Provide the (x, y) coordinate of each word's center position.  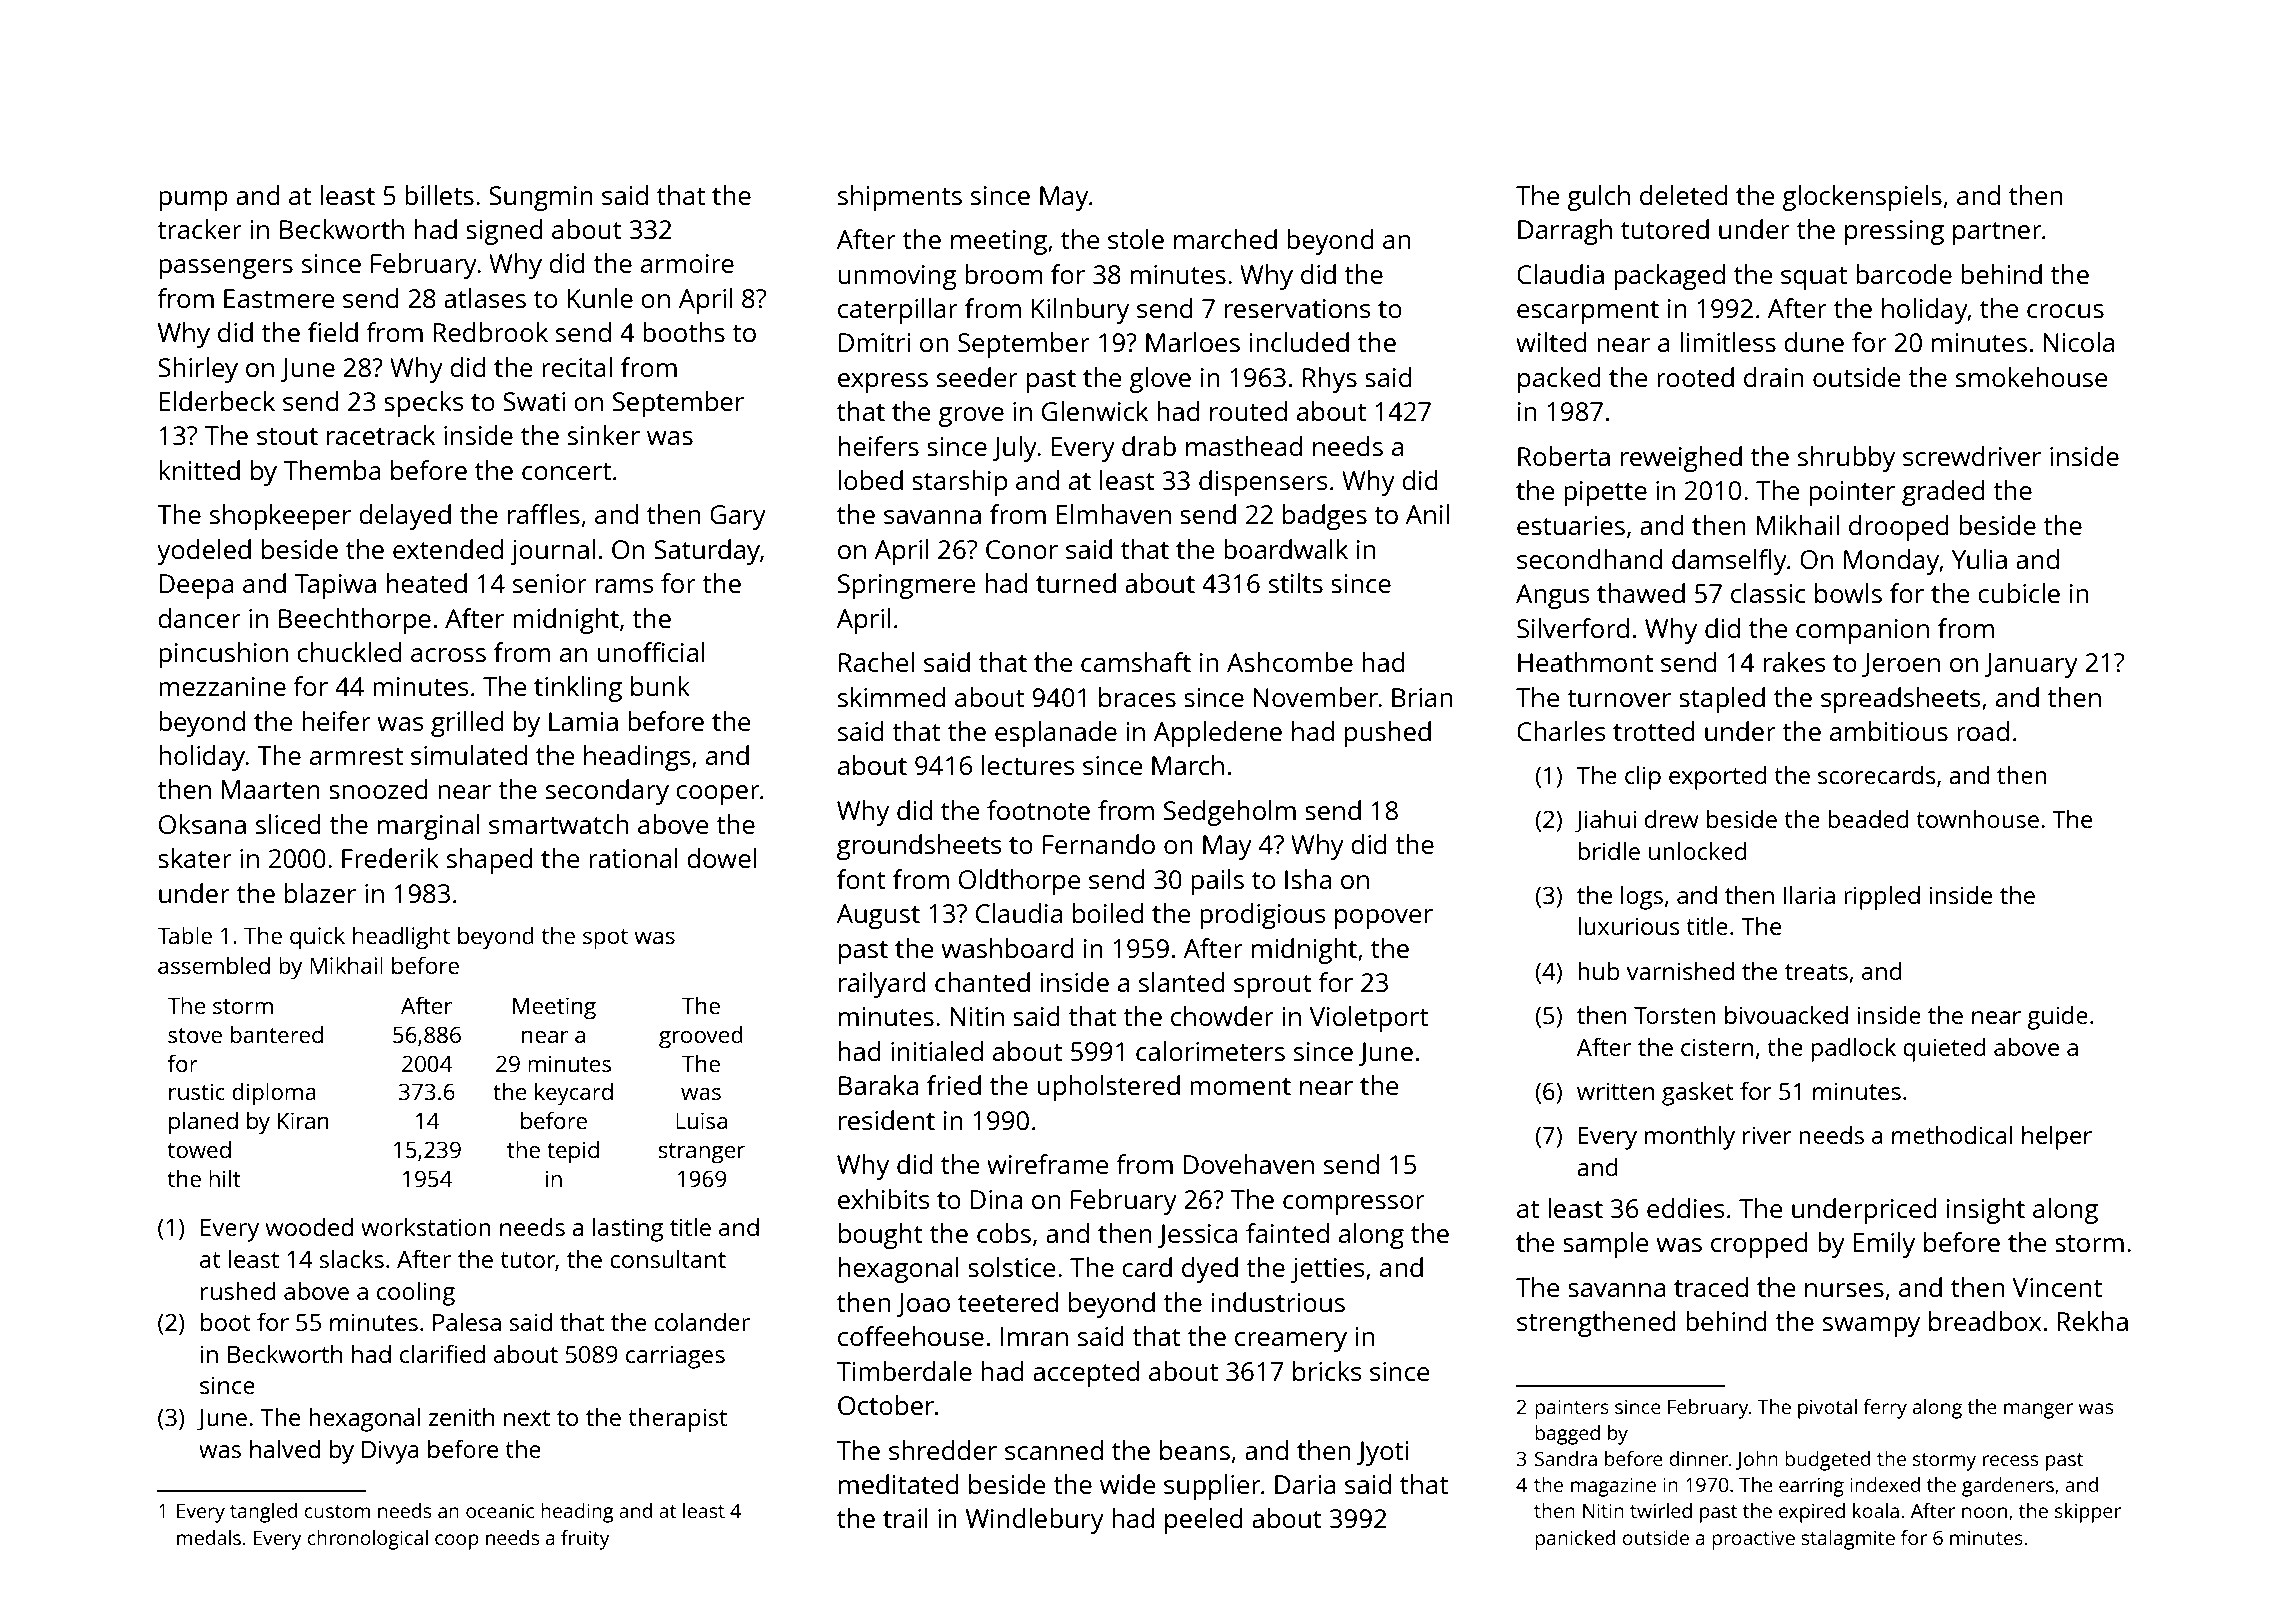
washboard (1008, 948)
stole (1136, 239)
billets (439, 195)
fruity (585, 1540)
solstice (1012, 1267)
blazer (320, 893)
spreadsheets (1900, 700)
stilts (1296, 583)
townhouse (1977, 819)
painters (1572, 1409)
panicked (1575, 1540)
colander (702, 1322)
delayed (405, 517)
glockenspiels (1862, 198)
